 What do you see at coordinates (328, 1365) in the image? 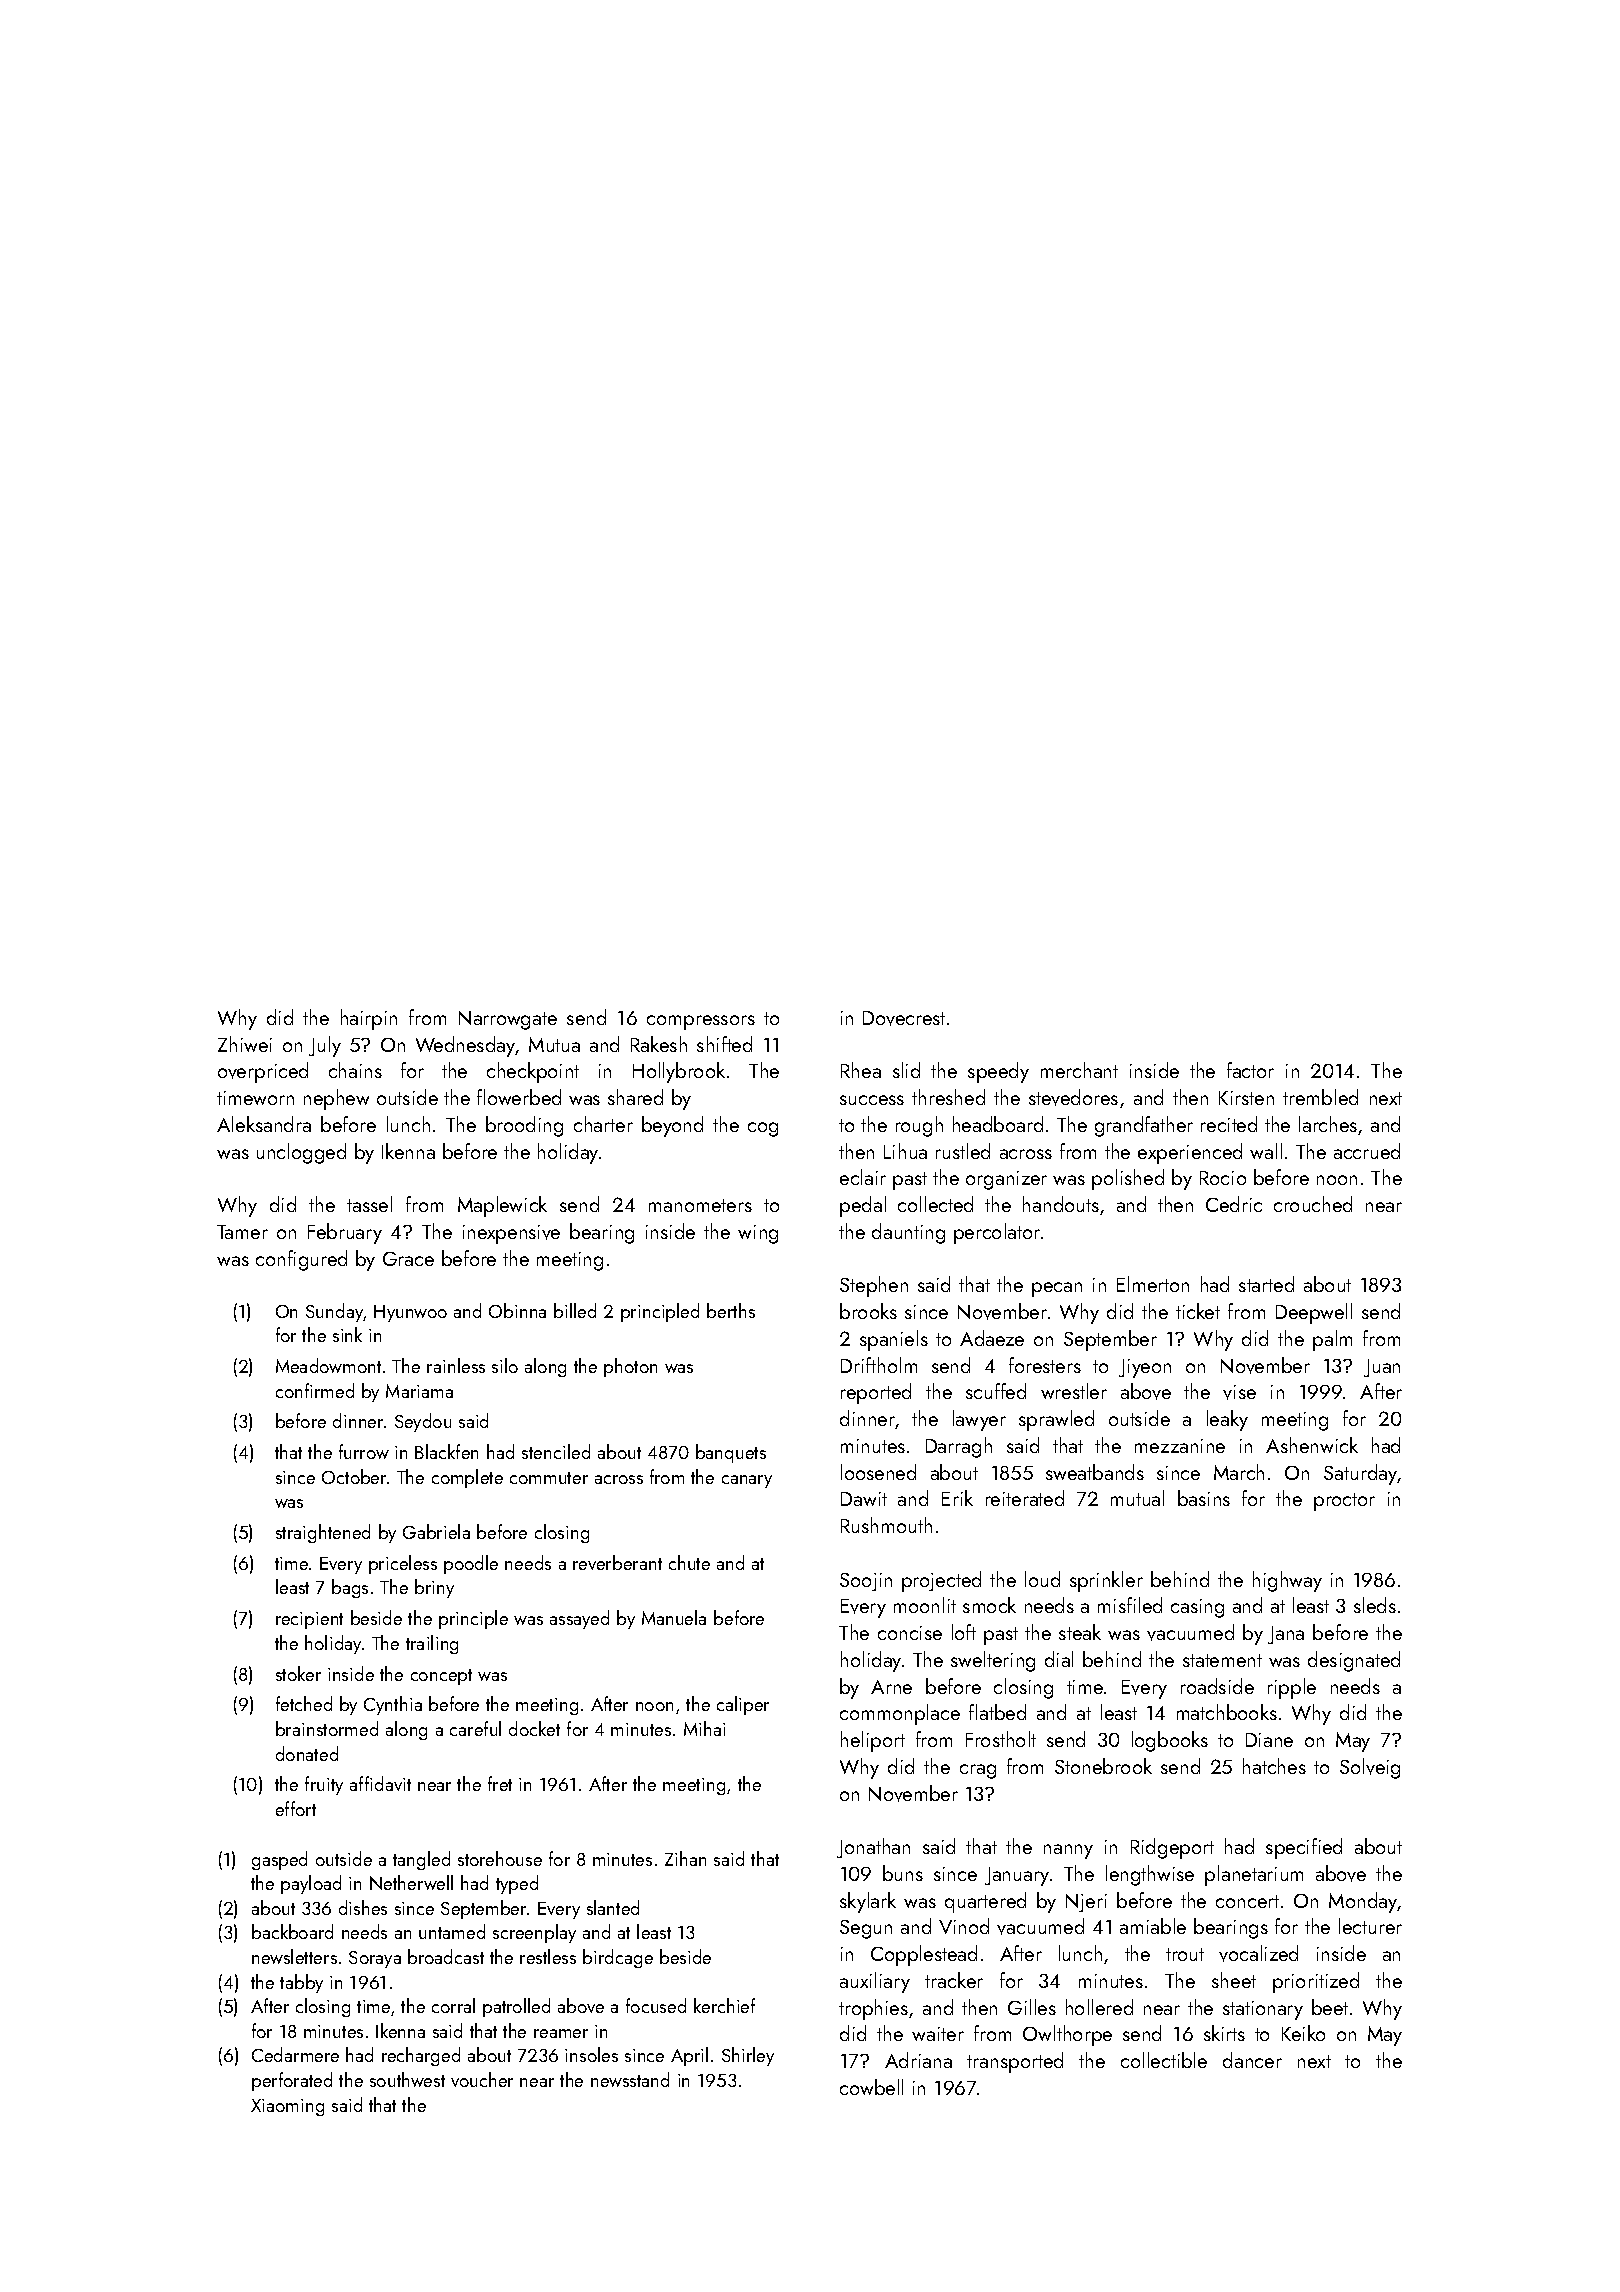
I see `Meadowmont` at bounding box center [328, 1365].
